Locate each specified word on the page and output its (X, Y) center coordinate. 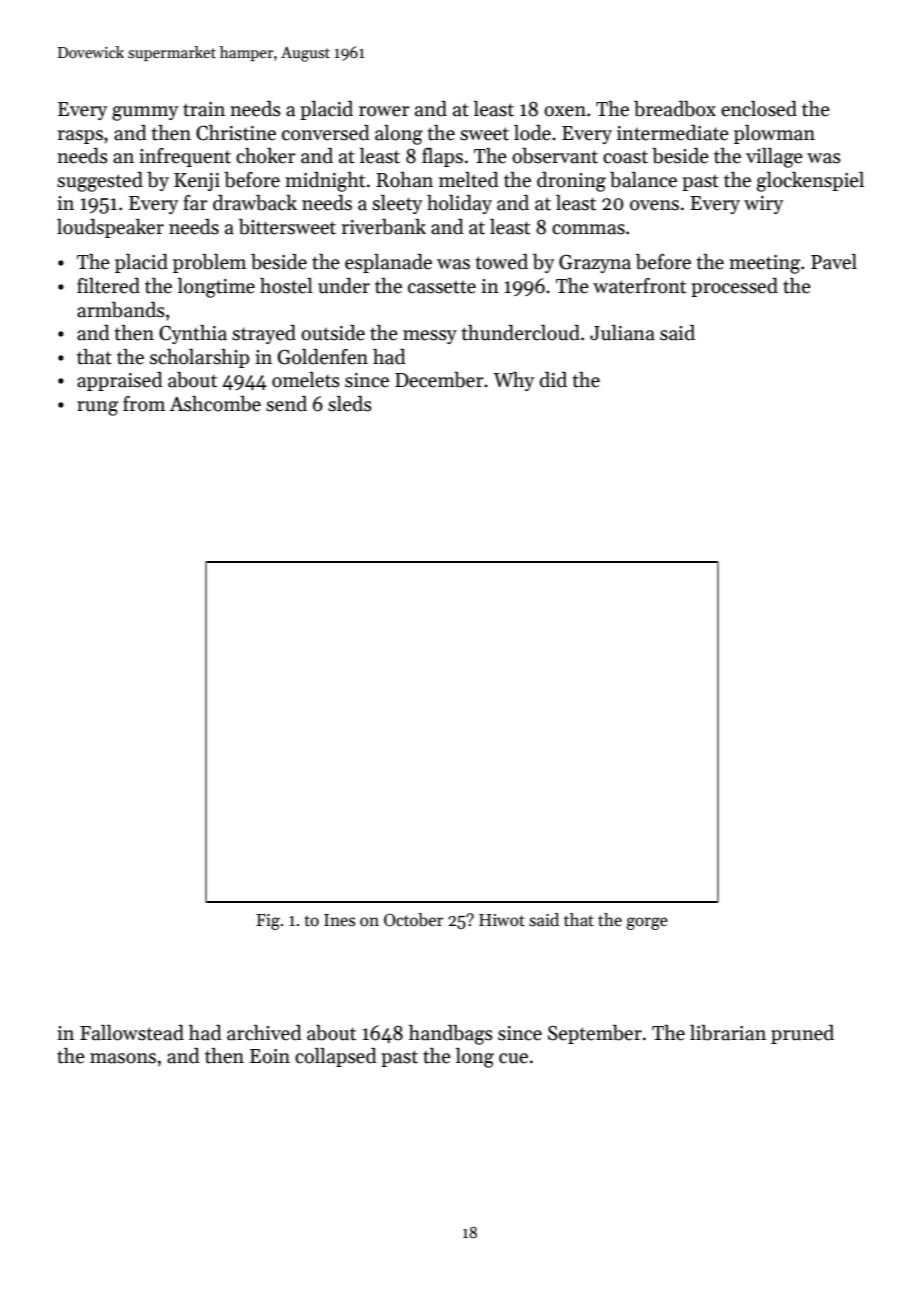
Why (513, 381)
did (553, 380)
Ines (339, 920)
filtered (108, 286)
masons (123, 1058)
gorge (647, 923)
